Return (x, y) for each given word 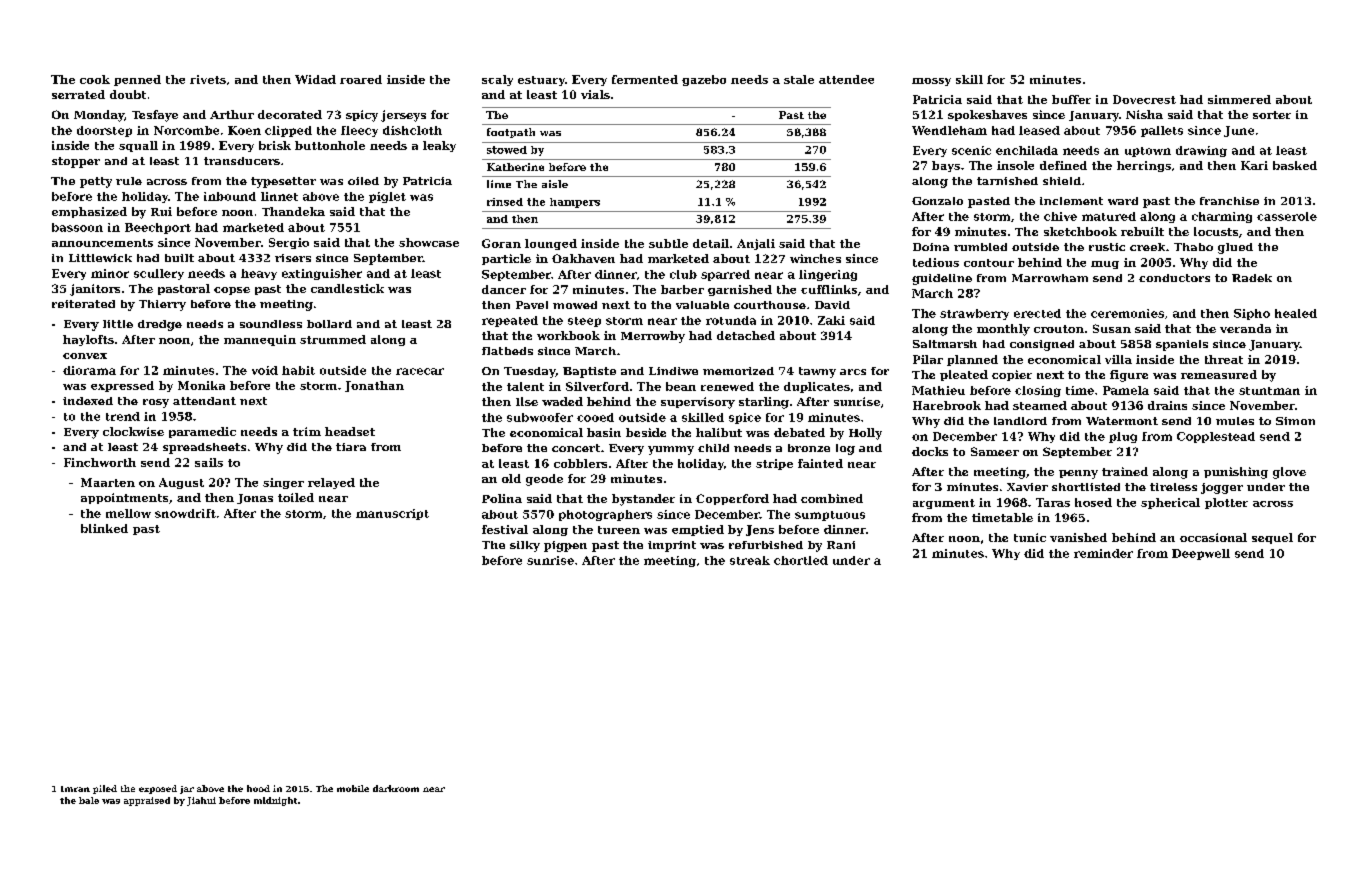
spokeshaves (987, 115)
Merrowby (653, 337)
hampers (575, 203)
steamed (1040, 405)
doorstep (104, 131)
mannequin (260, 340)
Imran (75, 789)
